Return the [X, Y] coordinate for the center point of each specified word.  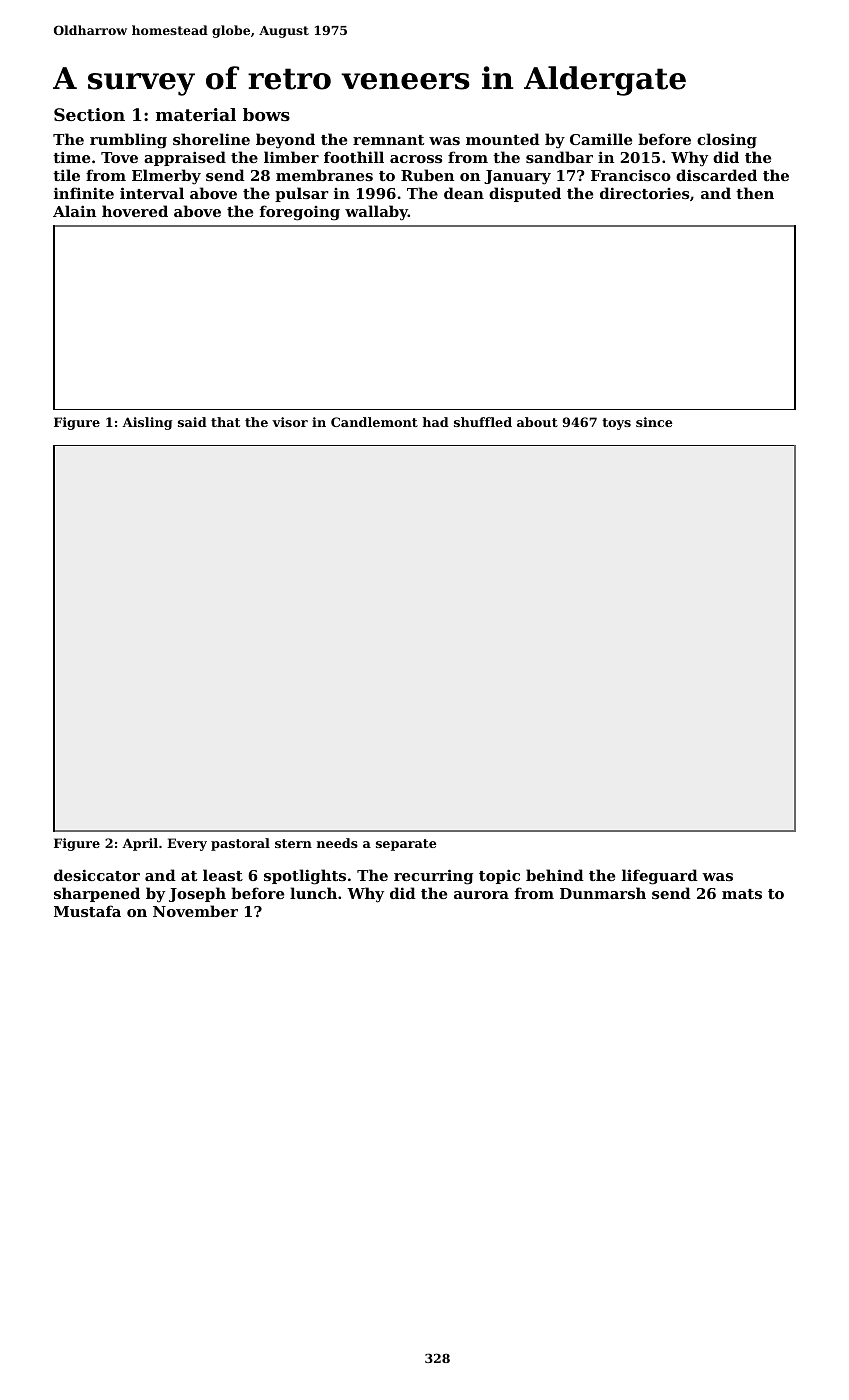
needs [337, 843]
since [654, 422]
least [223, 875]
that [225, 422]
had [435, 422]
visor [290, 422]
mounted [503, 139]
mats [742, 894]
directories [644, 193]
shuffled [483, 422]
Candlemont [374, 422]
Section [89, 114]
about [537, 422]
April [140, 844]
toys [616, 424]
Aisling [147, 423]
